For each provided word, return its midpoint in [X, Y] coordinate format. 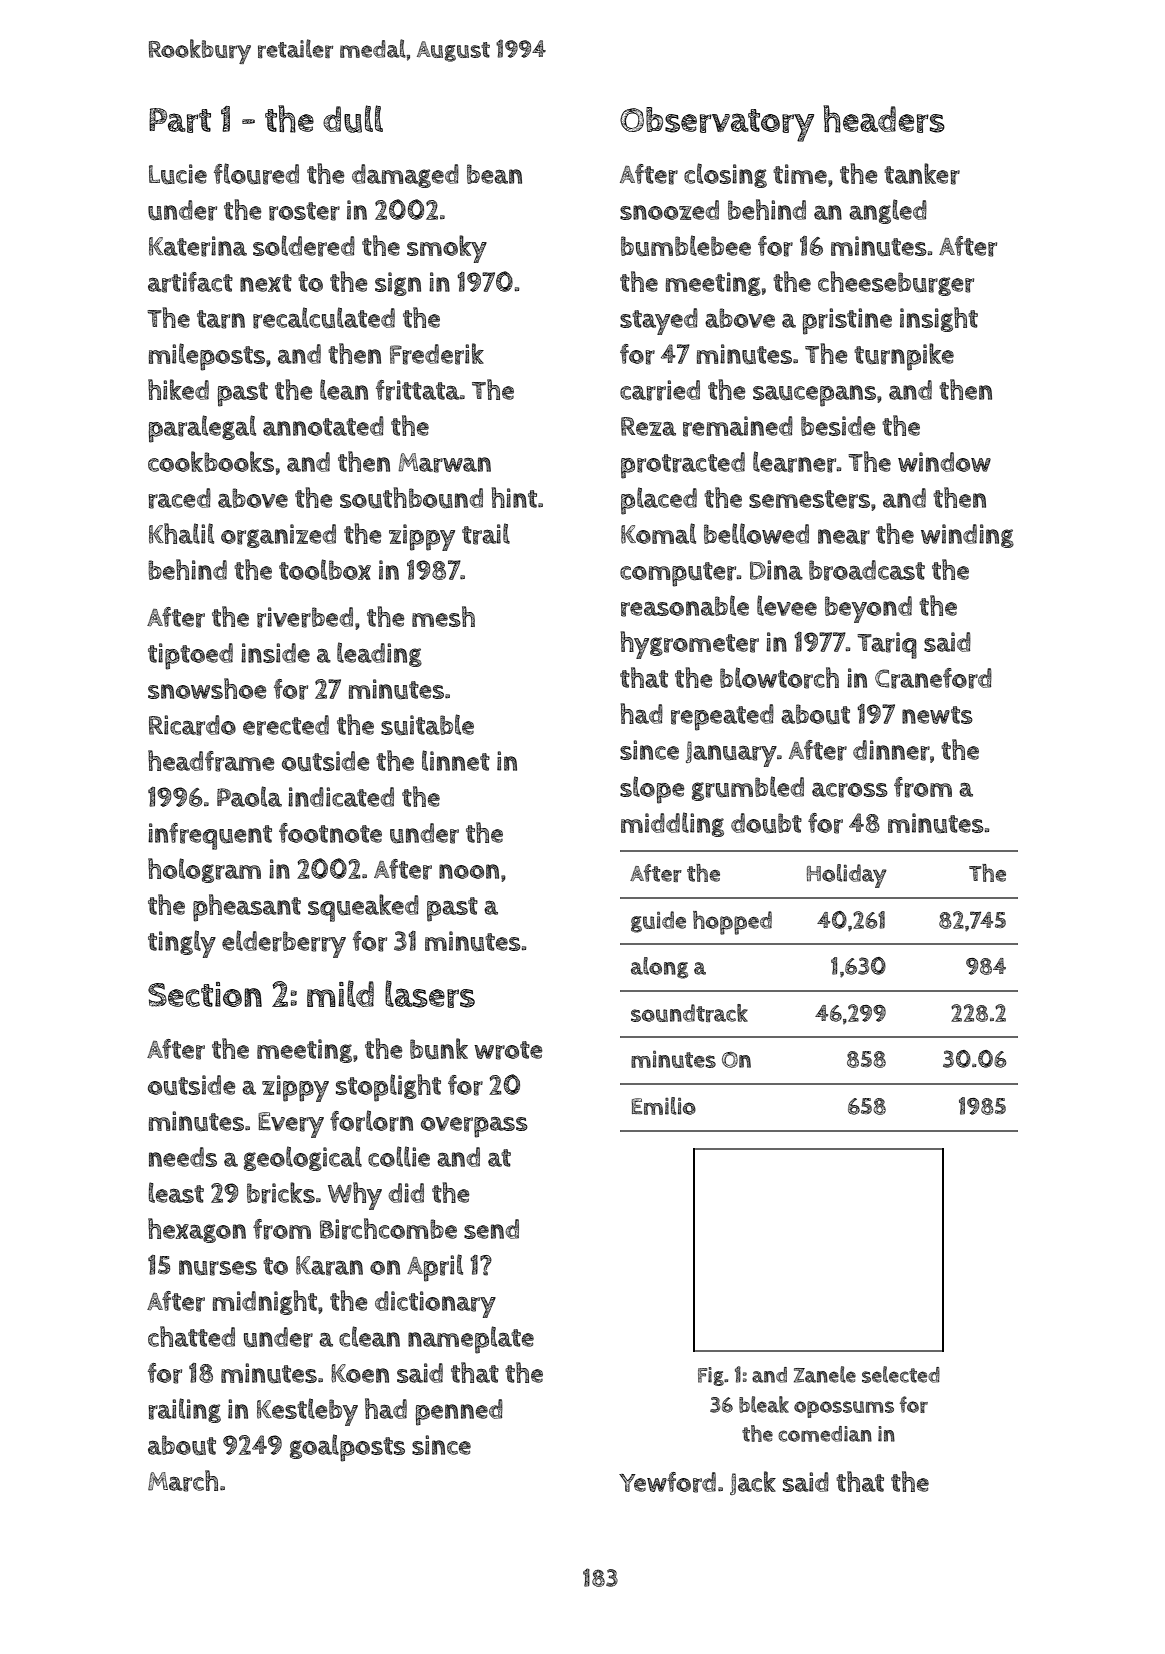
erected [286, 725]
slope [652, 790]
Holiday [847, 876]
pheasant [247, 908]
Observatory [717, 124]
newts [937, 715]
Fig [711, 1376]
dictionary [435, 1304]
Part [180, 120]
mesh [443, 616]
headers [884, 119]
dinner [891, 750]
